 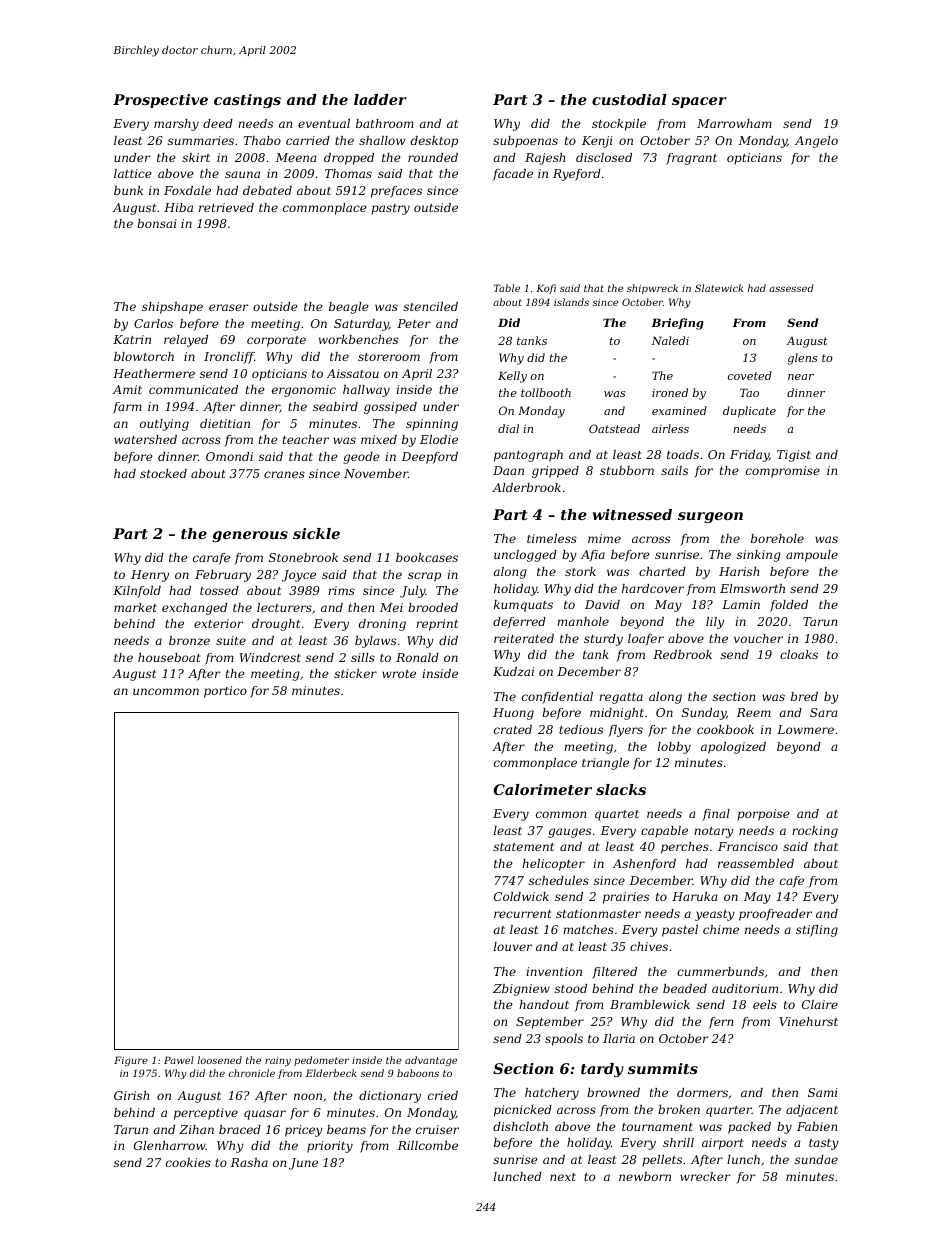 What do you see at coordinates (513, 175) in the image?
I see `facade` at bounding box center [513, 175].
